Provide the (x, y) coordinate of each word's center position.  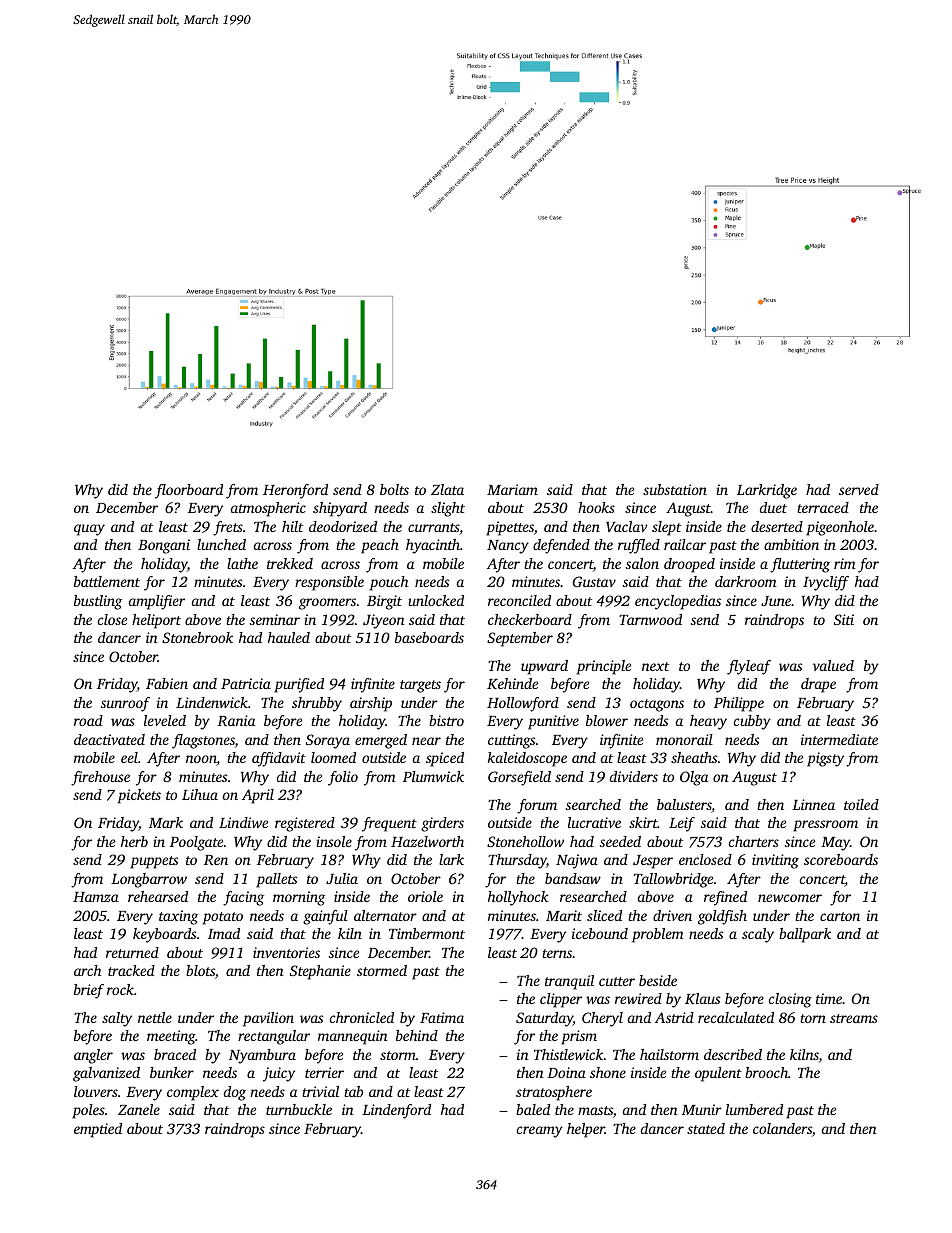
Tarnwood (650, 619)
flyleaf (749, 667)
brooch (766, 1072)
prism (579, 1037)
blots (200, 970)
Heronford (295, 491)
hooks (596, 507)
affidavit (279, 759)
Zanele (139, 1109)
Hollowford (523, 704)
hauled (289, 637)
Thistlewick (569, 1054)
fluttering (800, 565)
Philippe (739, 704)
